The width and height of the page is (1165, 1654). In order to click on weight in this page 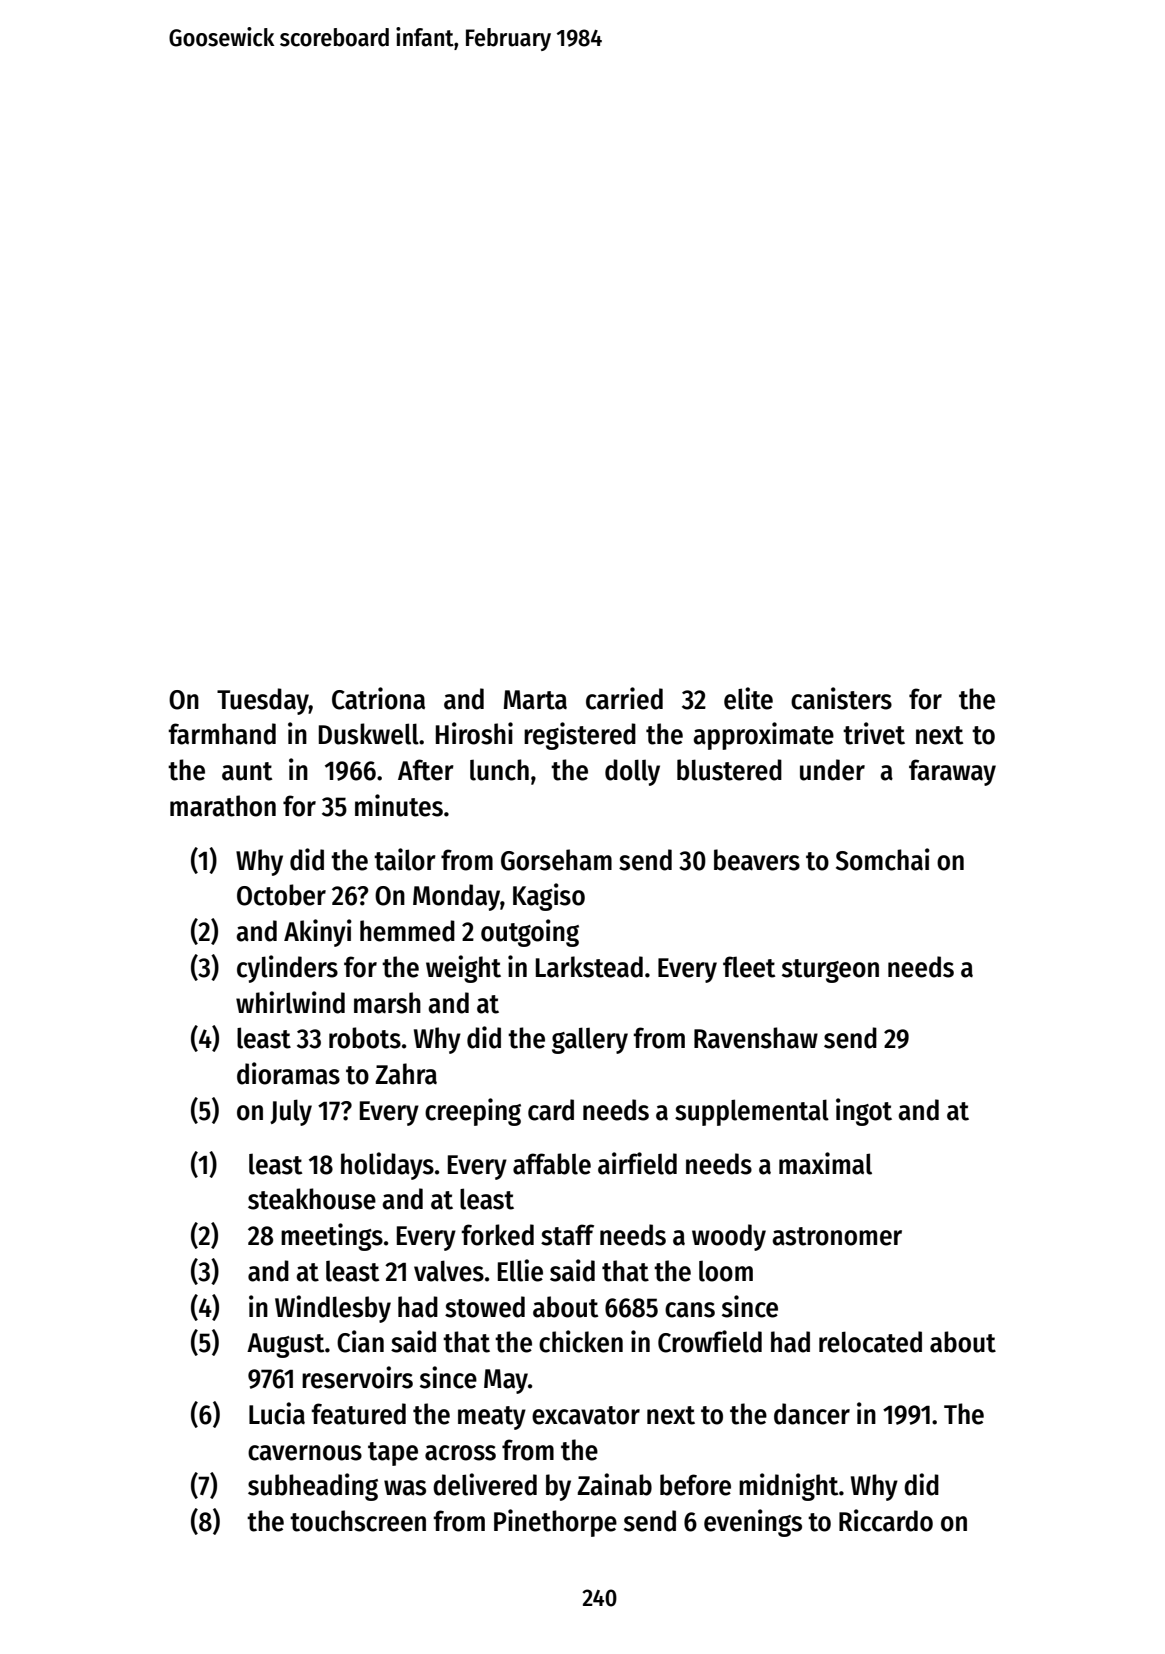, I will do `click(463, 969)`.
